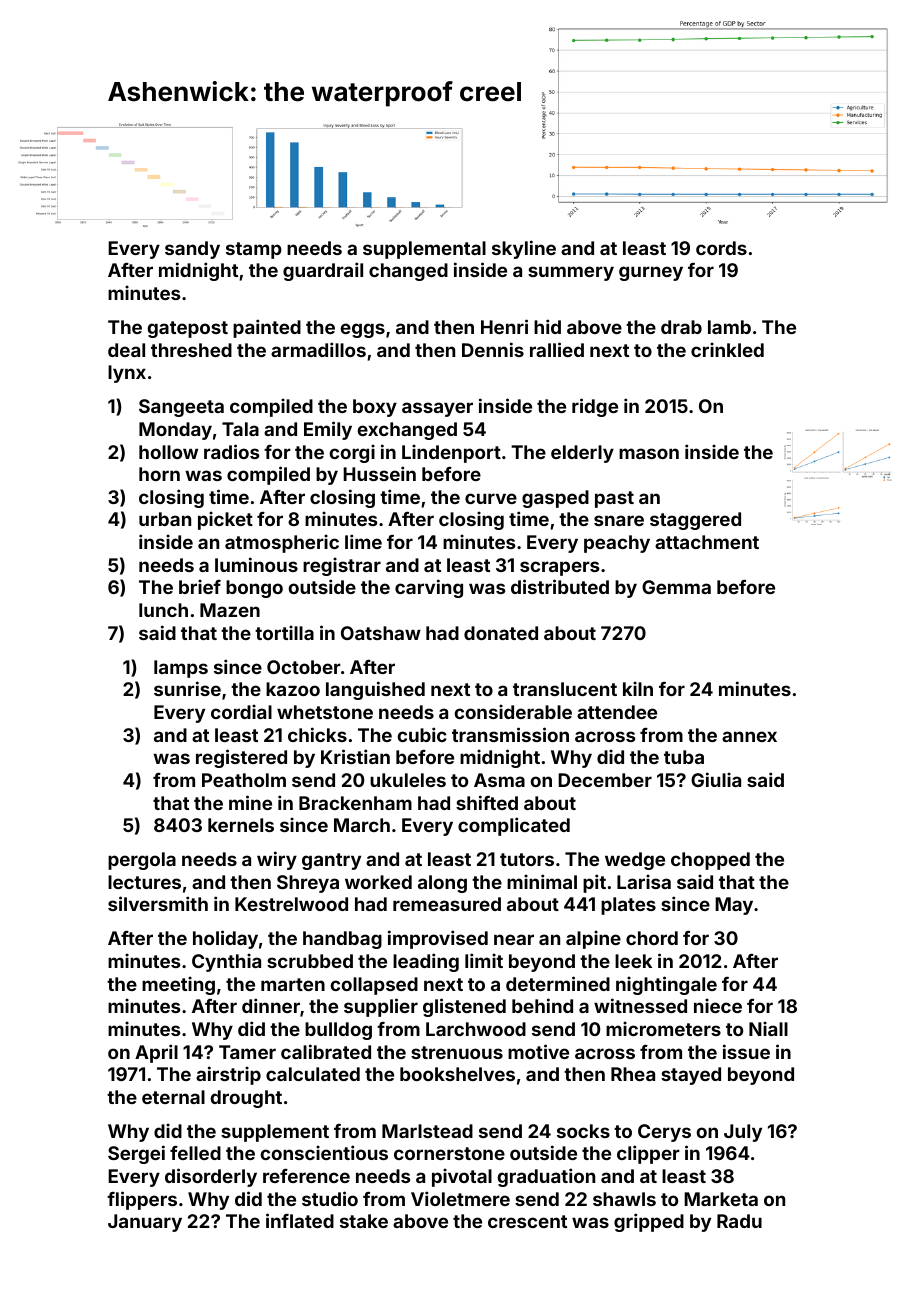  What do you see at coordinates (200, 586) in the image?
I see `brief` at bounding box center [200, 586].
